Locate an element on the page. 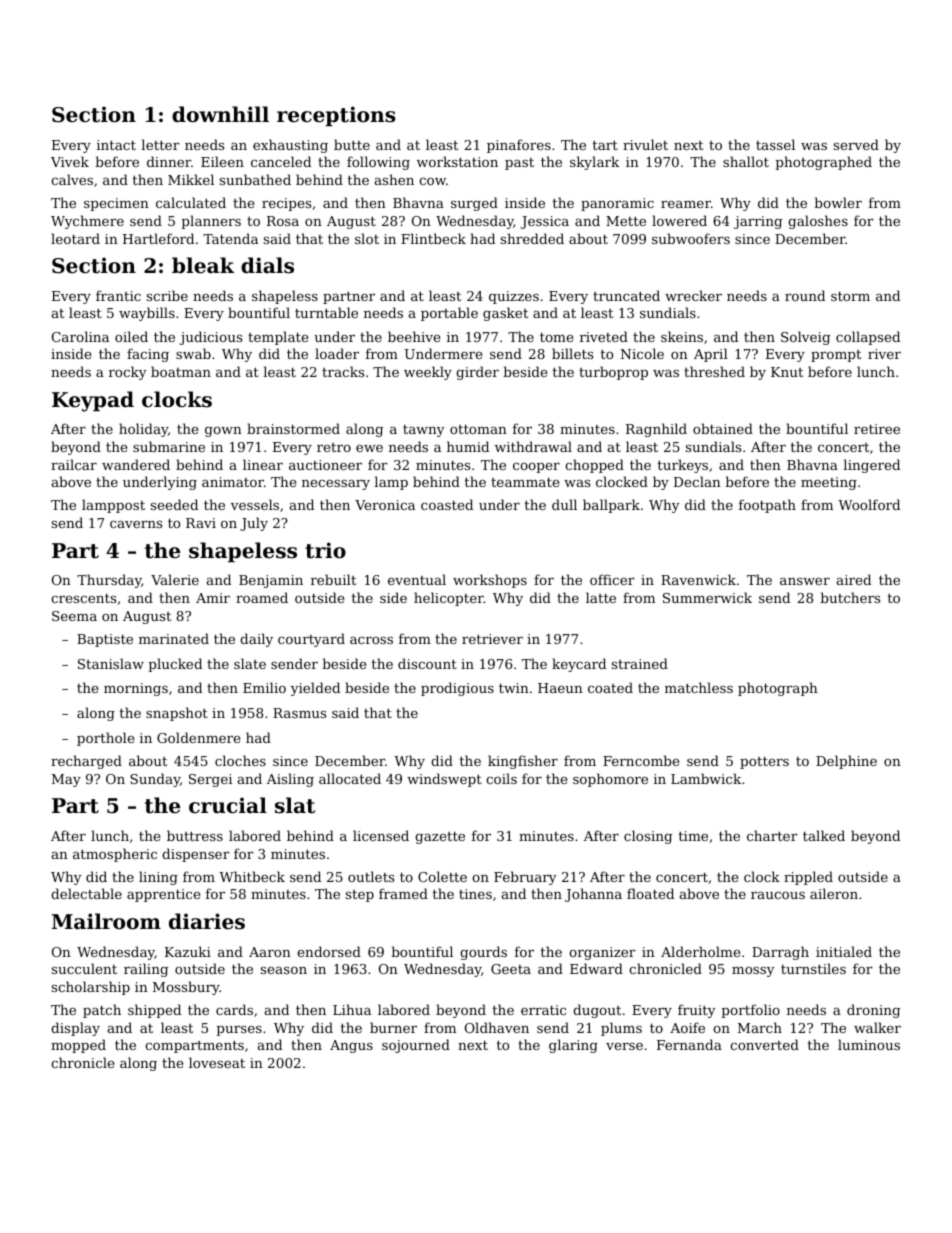 This page has width=952, height=1233. retriever is located at coordinates (492, 639).
